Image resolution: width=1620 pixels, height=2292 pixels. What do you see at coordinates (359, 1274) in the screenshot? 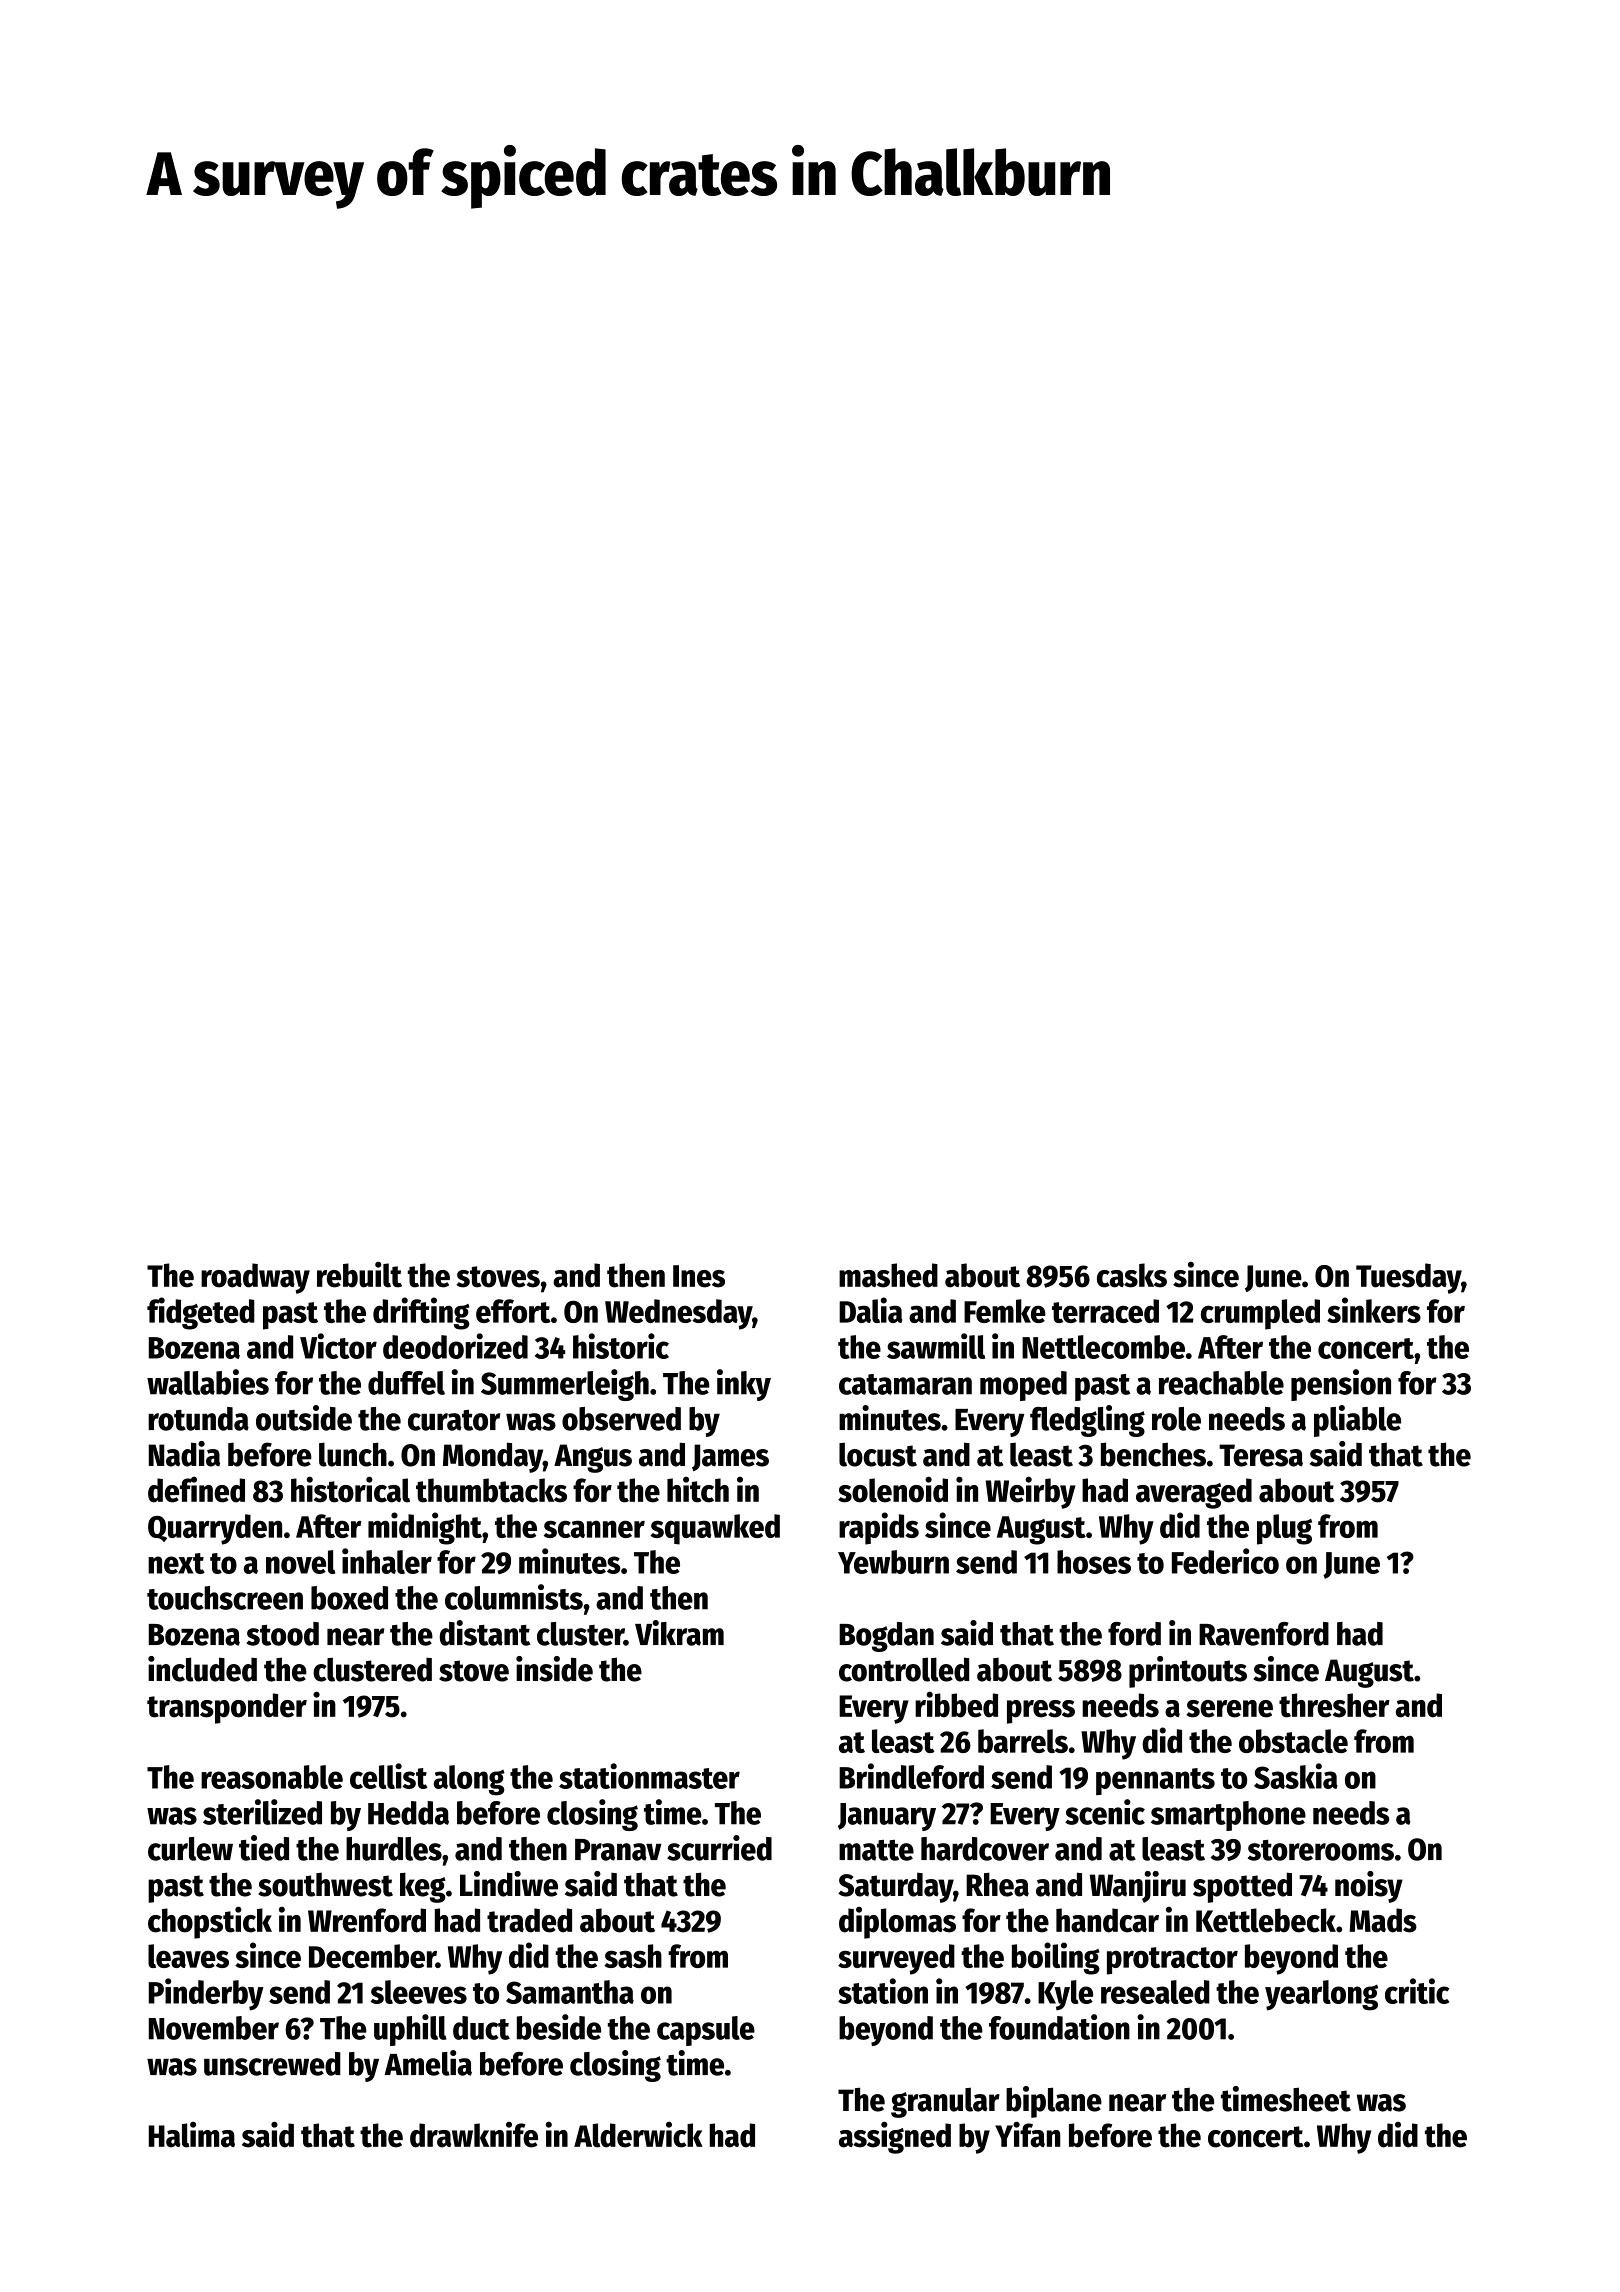
I see `rebuilt` at bounding box center [359, 1274].
